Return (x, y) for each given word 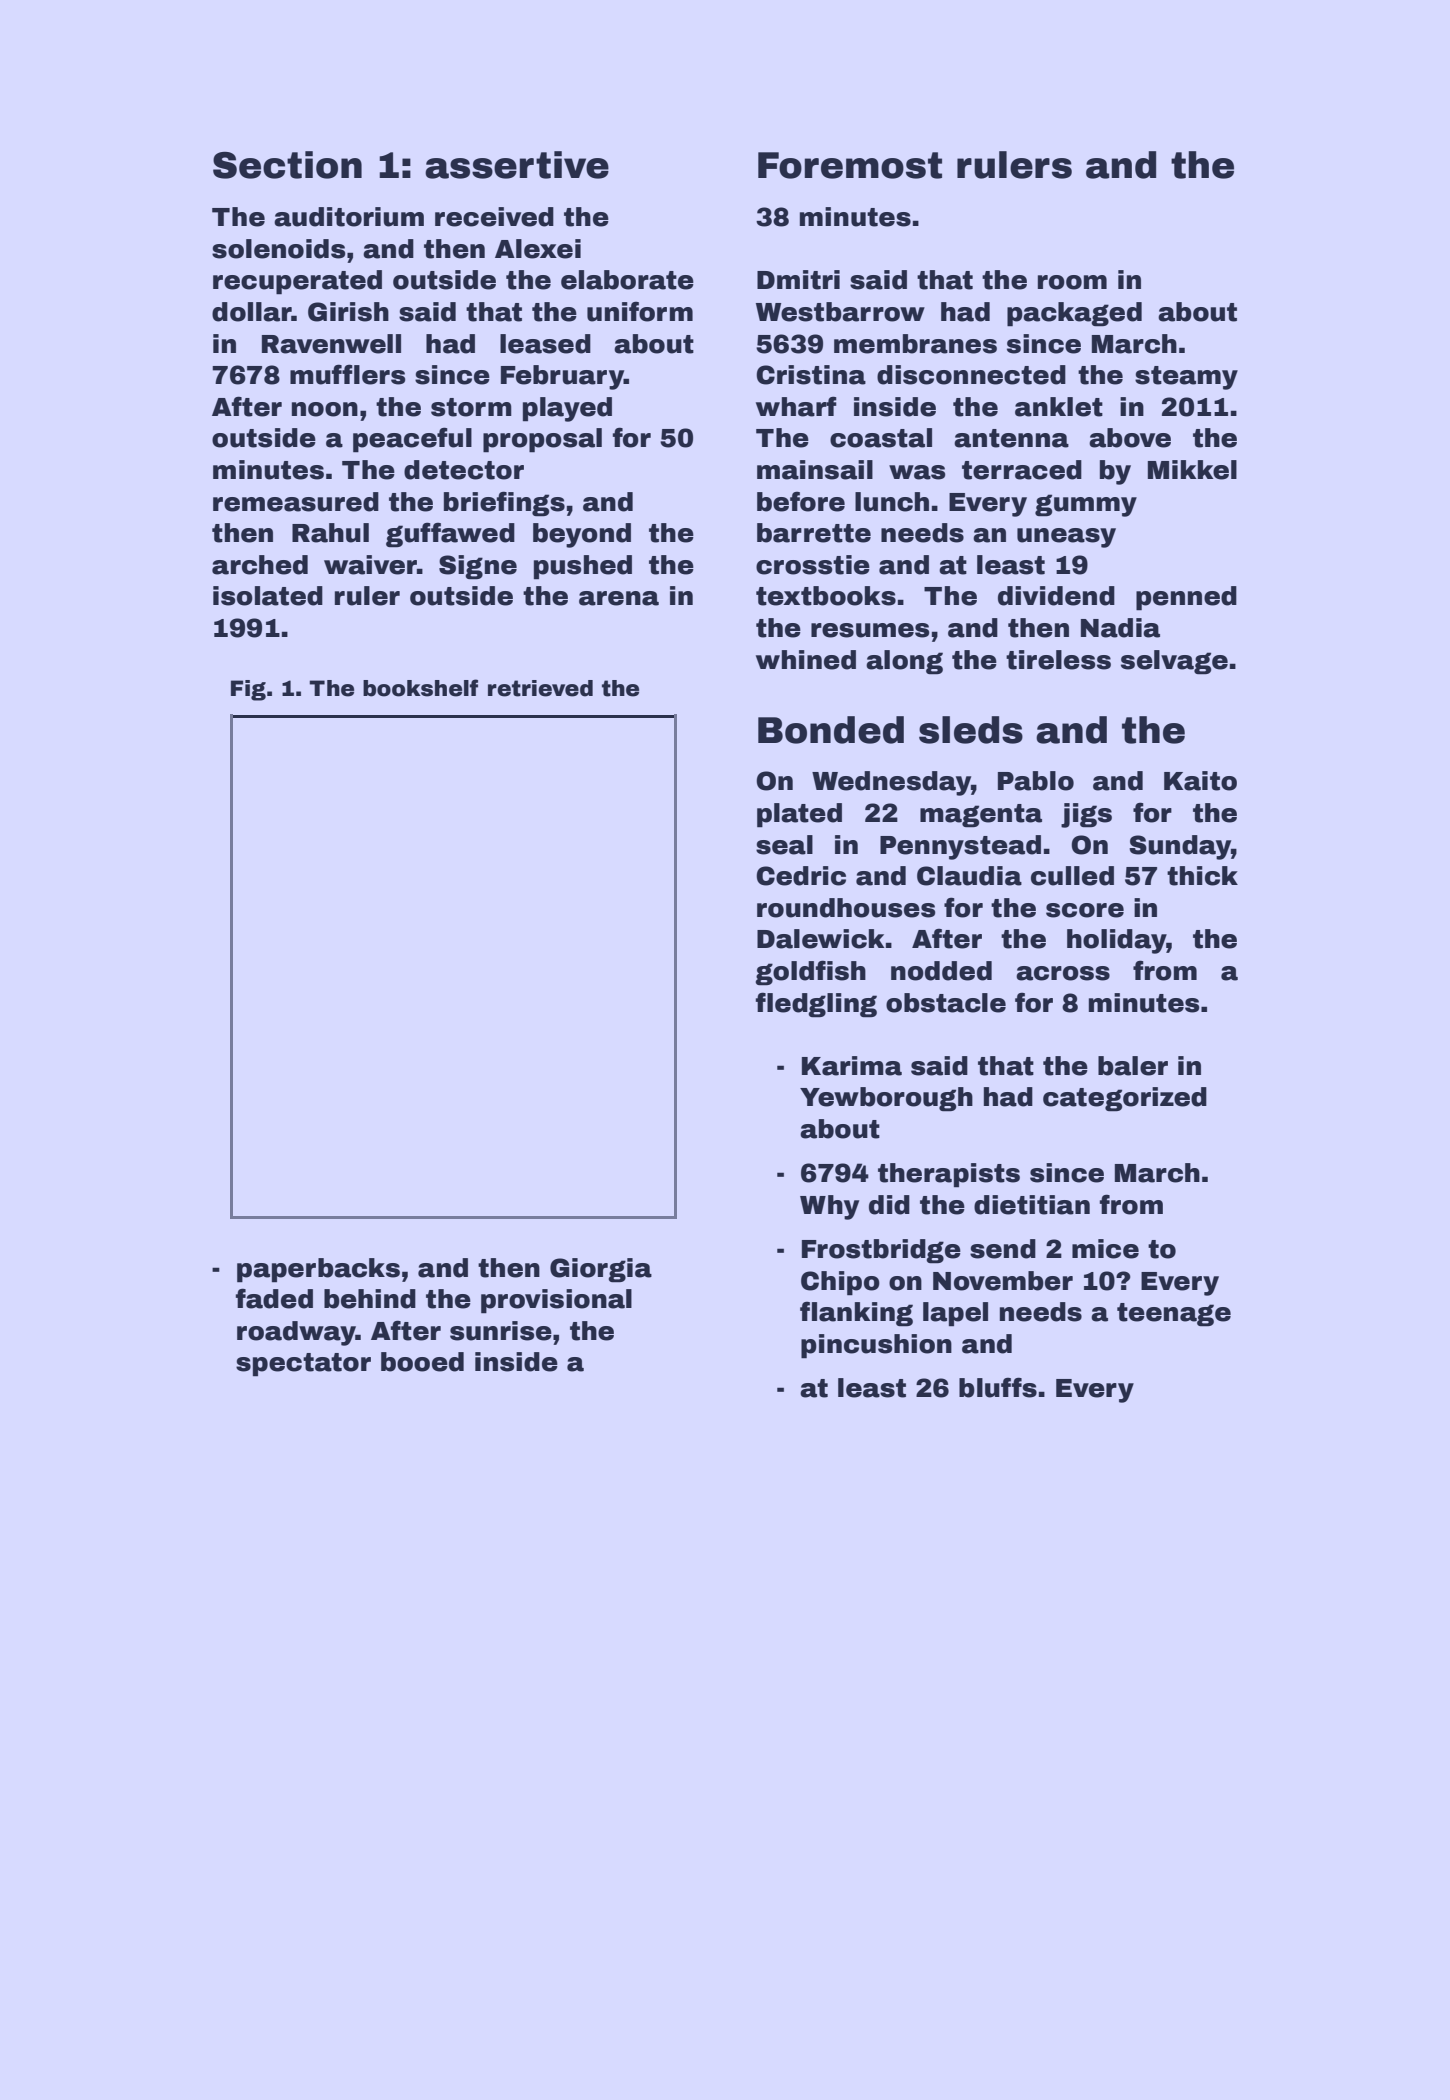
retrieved (540, 688)
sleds (971, 730)
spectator (303, 1365)
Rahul (330, 533)
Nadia (1120, 628)
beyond (582, 535)
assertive (517, 165)
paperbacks (318, 1270)
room (1072, 282)
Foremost (850, 165)
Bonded (831, 730)
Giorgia (601, 1270)
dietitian (1032, 1205)
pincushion (876, 1346)
